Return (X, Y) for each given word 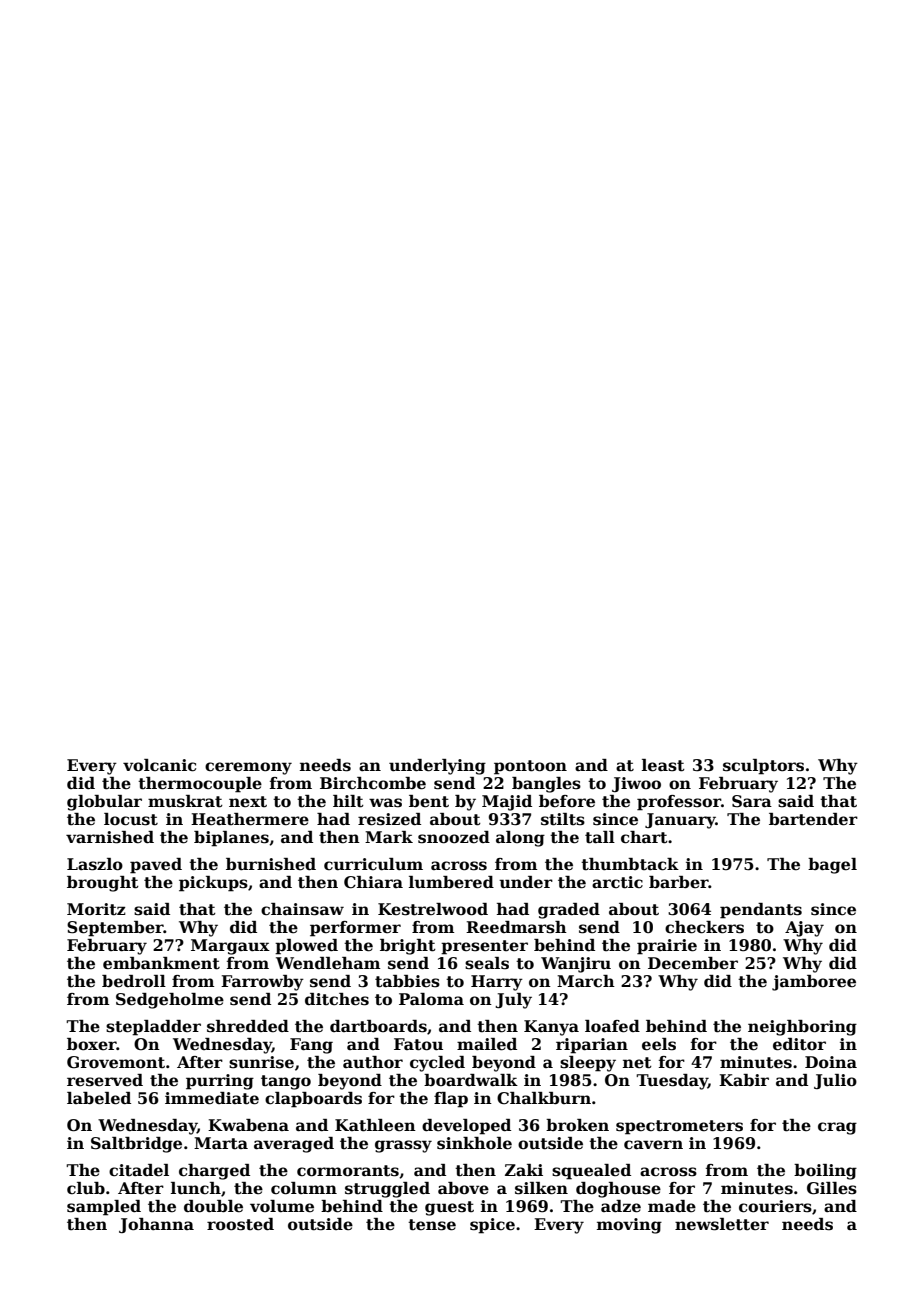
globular (104, 803)
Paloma (431, 999)
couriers (775, 1206)
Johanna (156, 1225)
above (463, 1188)
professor (679, 803)
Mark (389, 837)
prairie (667, 947)
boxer (92, 1044)
